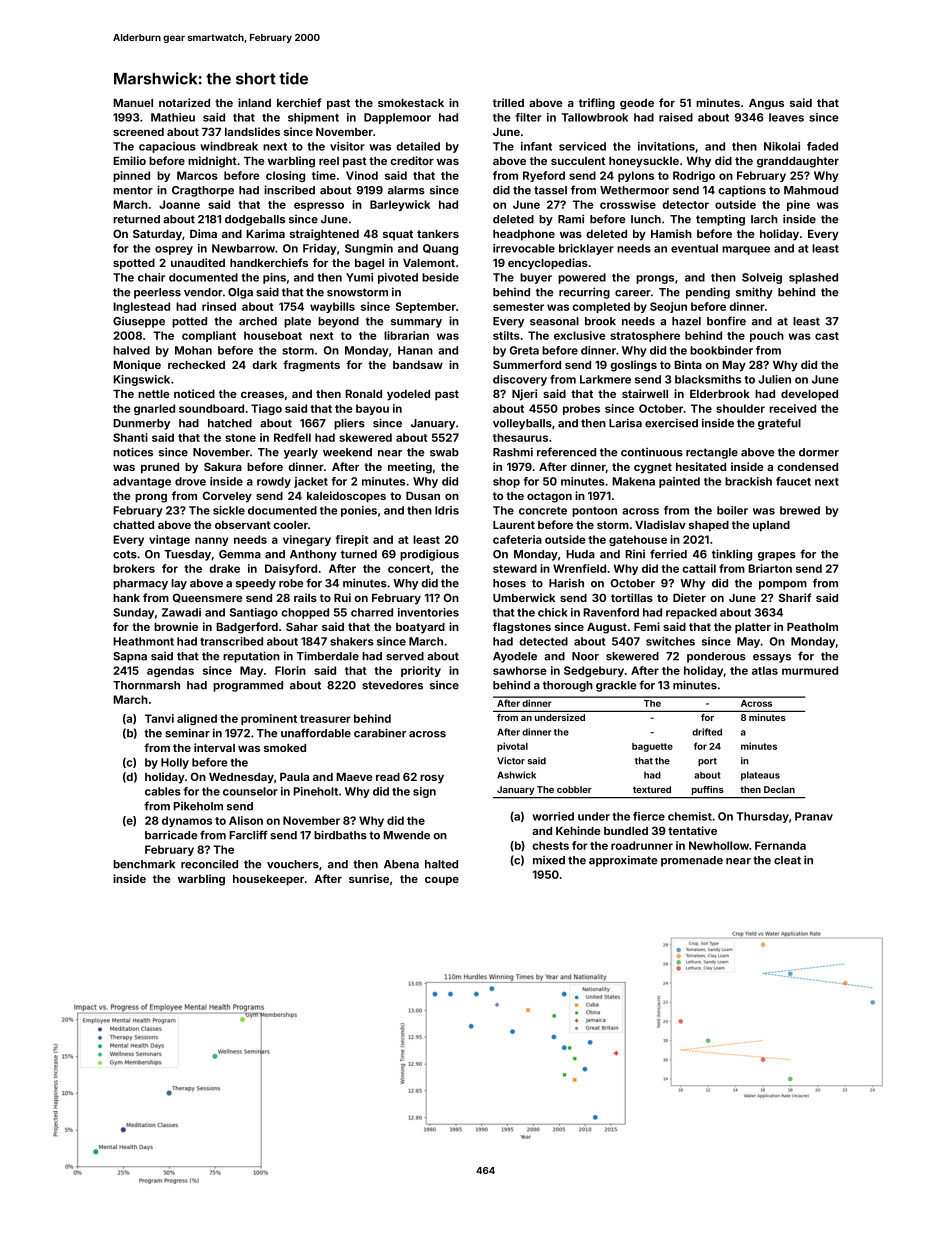  What do you see at coordinates (369, 878) in the page?
I see `sunrise` at bounding box center [369, 878].
